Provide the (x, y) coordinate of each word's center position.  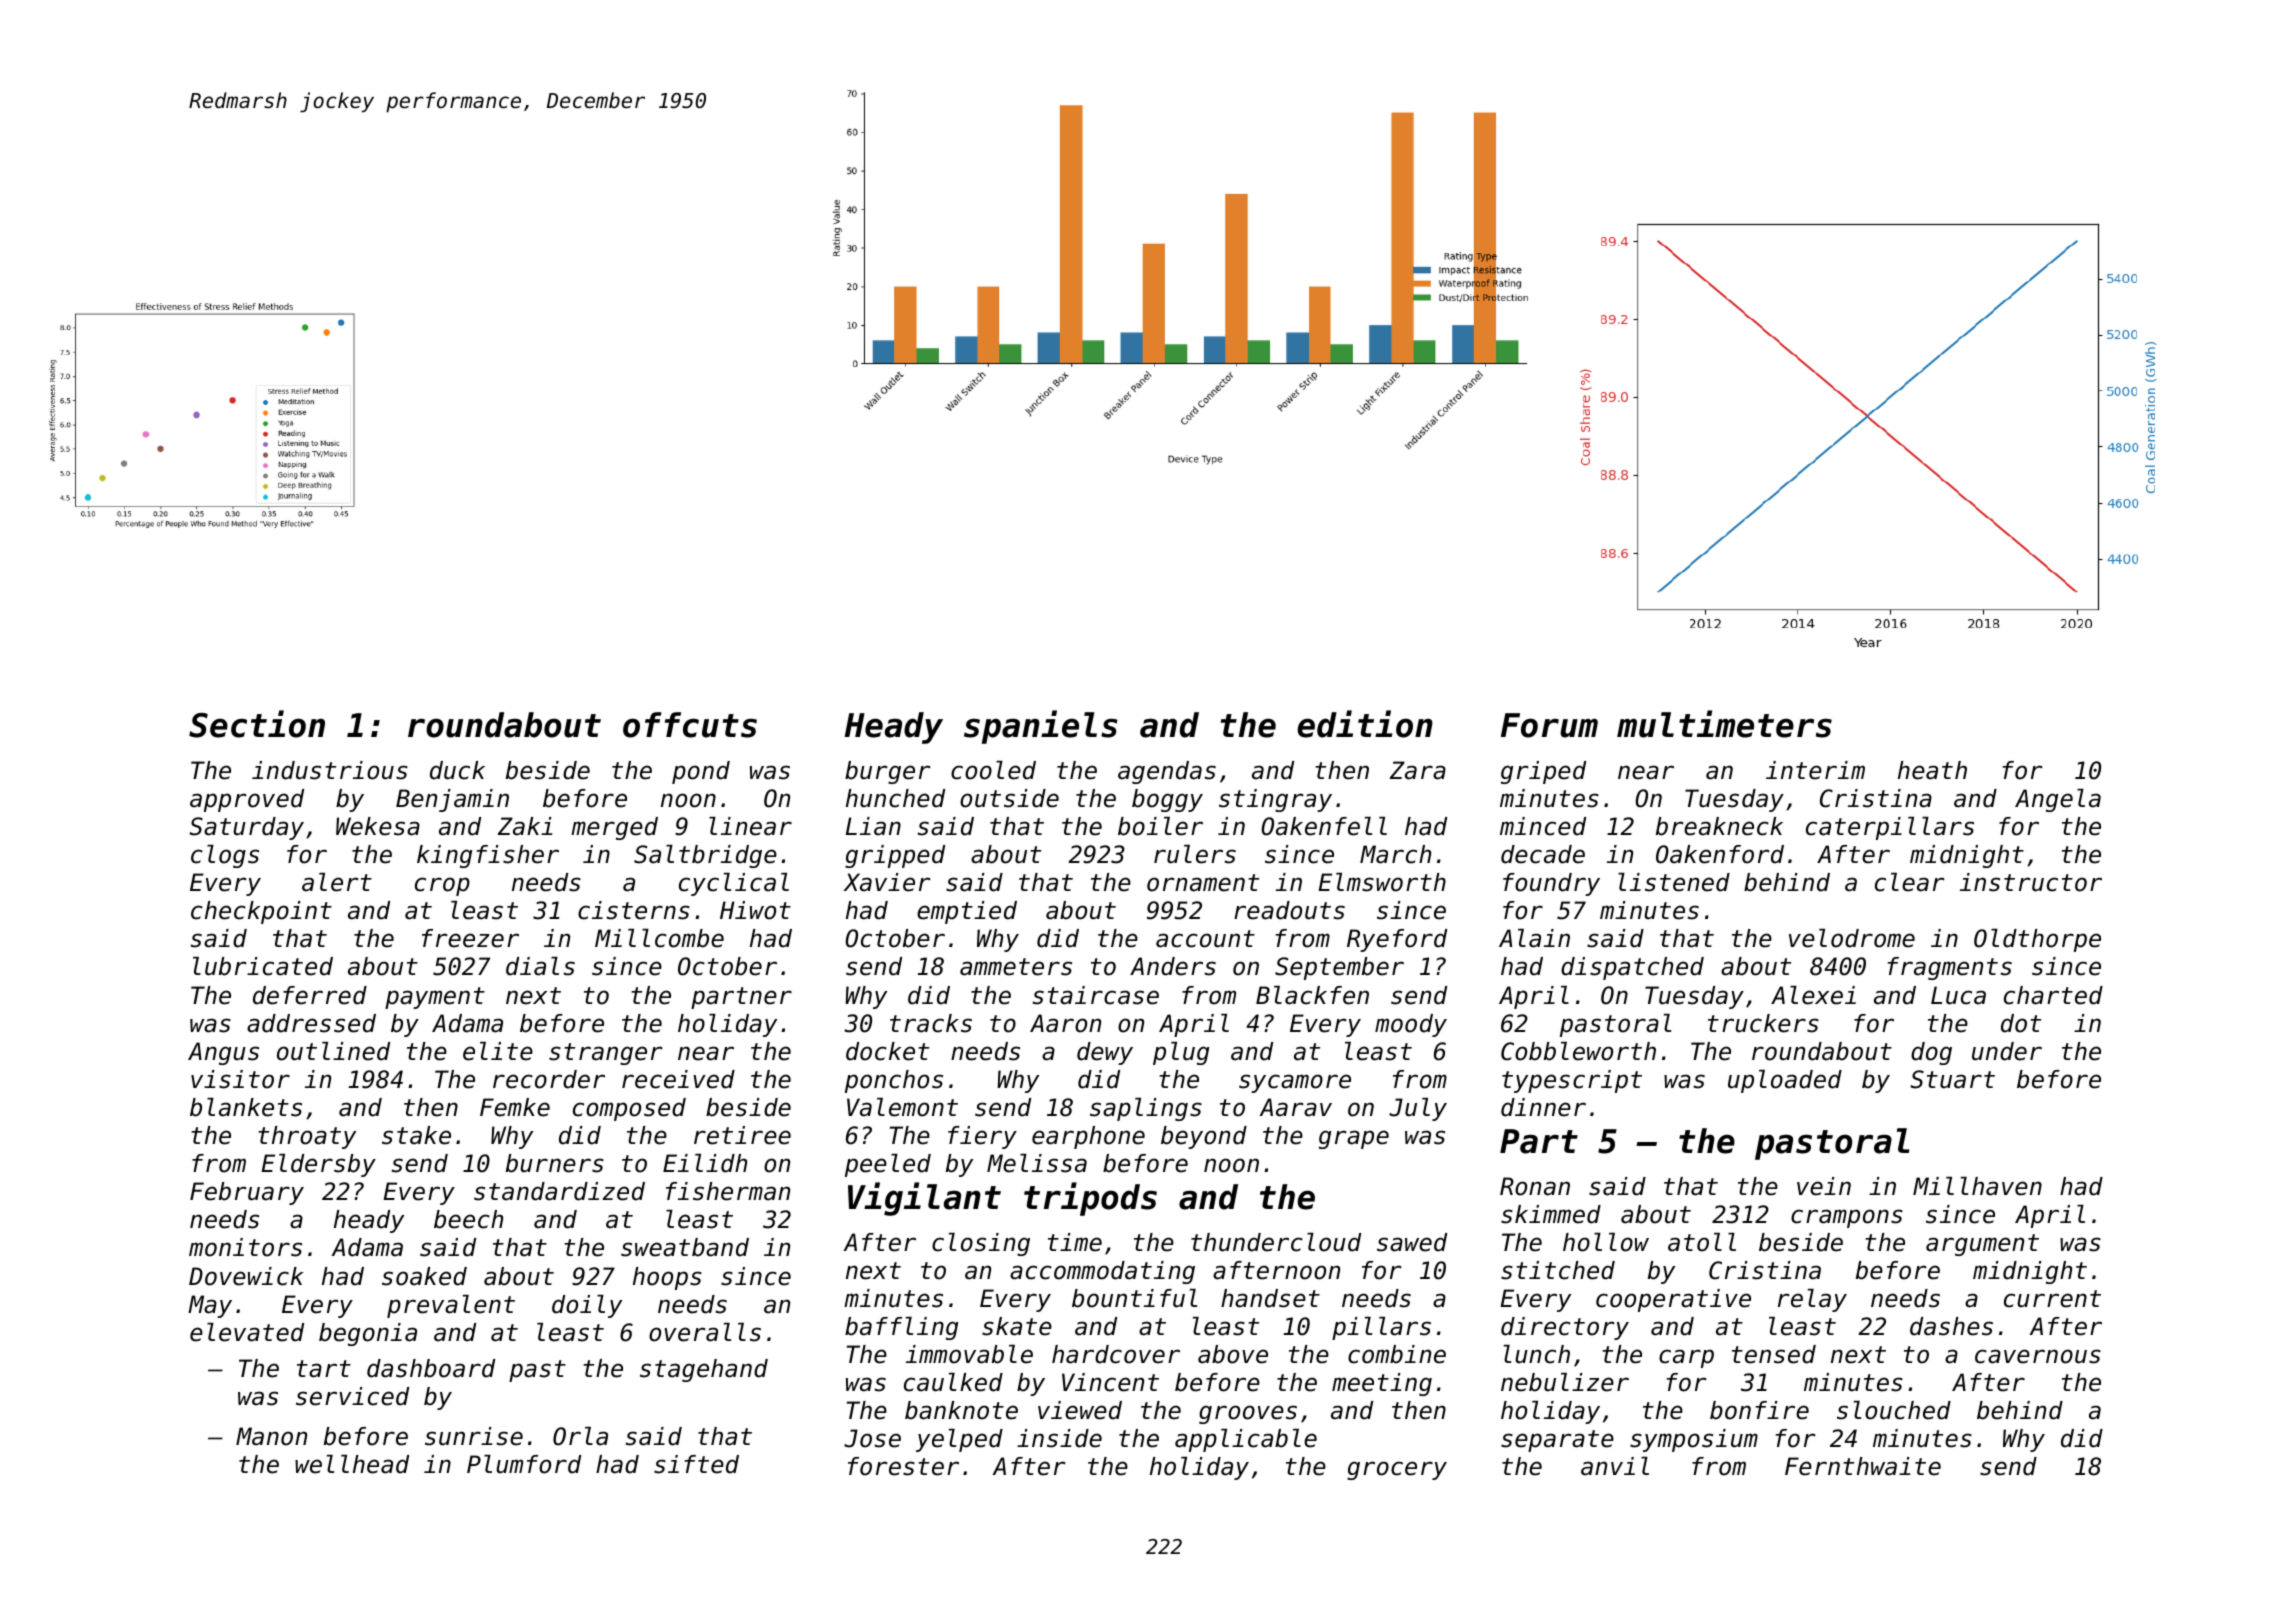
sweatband (685, 1247)
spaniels (1041, 727)
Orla (580, 1436)
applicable (1246, 1440)
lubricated (263, 966)
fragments (1950, 968)
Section (257, 724)
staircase (1096, 995)
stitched (1558, 1270)
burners (555, 1163)
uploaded (1785, 1081)
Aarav (1296, 1107)
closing (981, 1244)
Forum (1549, 725)
